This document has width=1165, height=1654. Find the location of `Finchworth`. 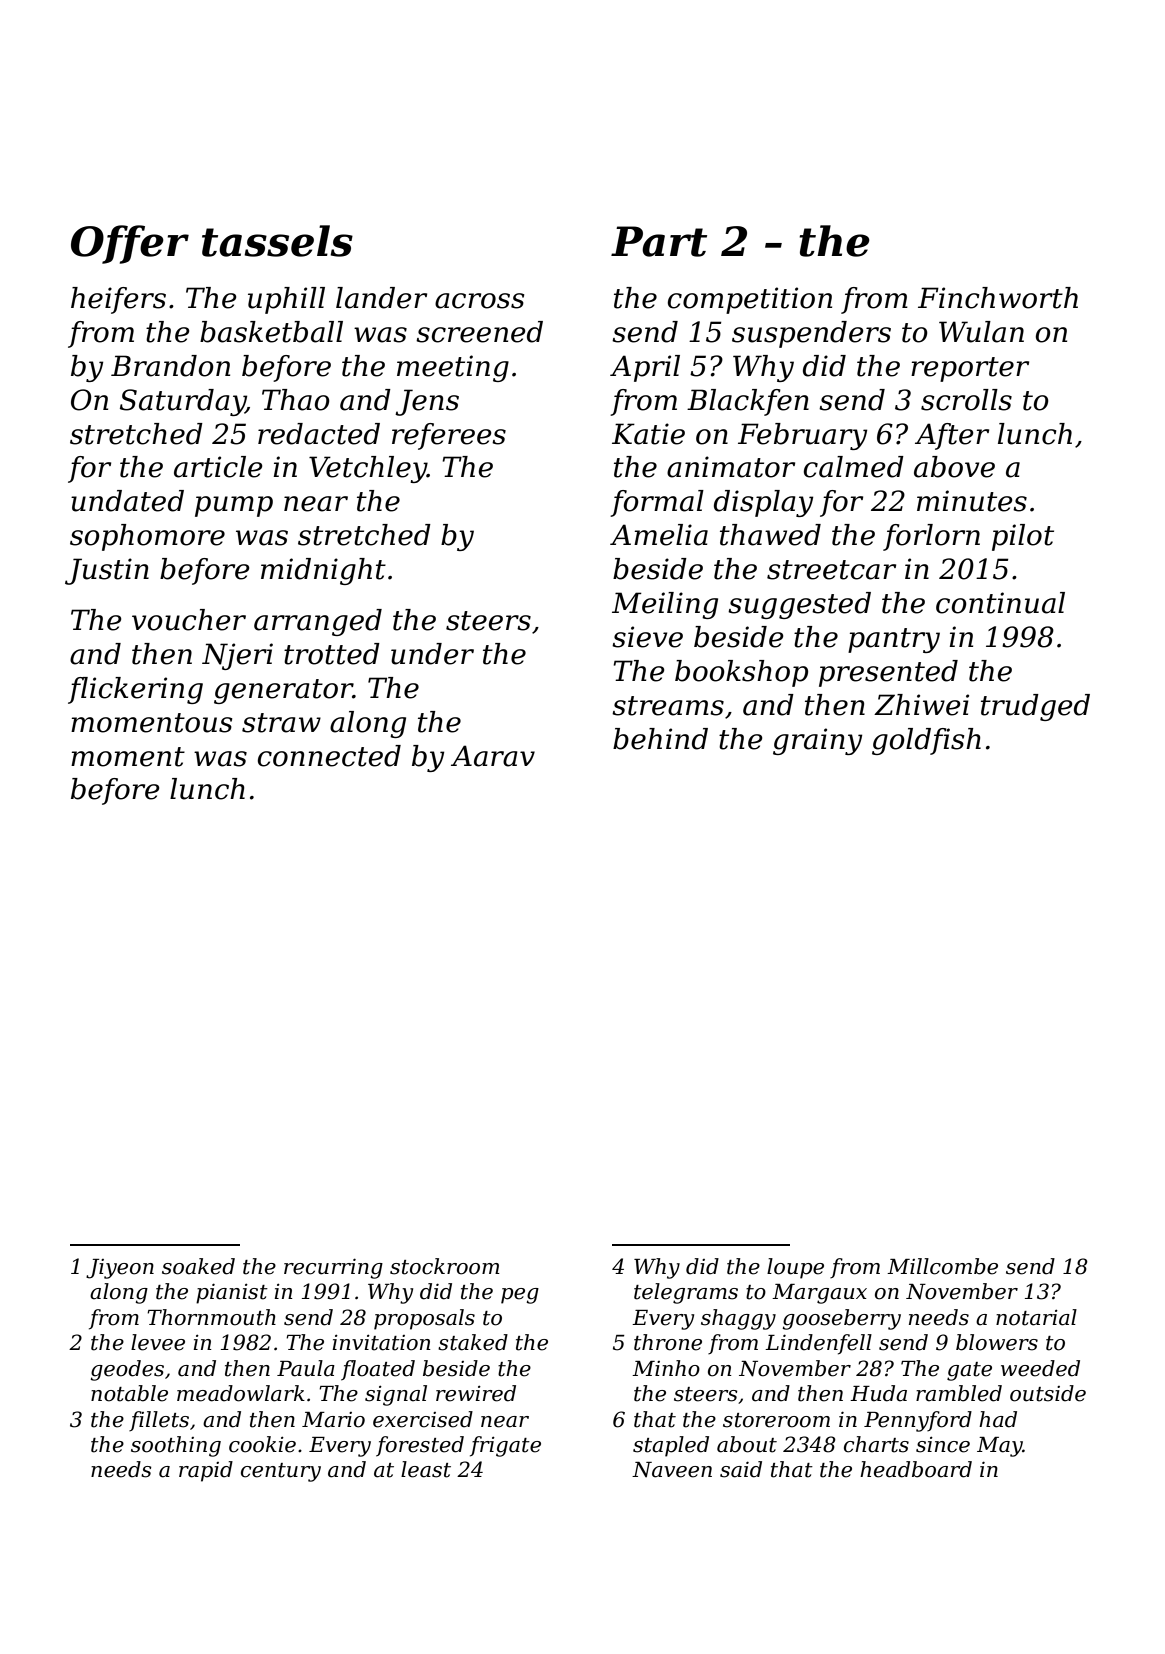

Finchworth is located at coordinates (998, 298).
